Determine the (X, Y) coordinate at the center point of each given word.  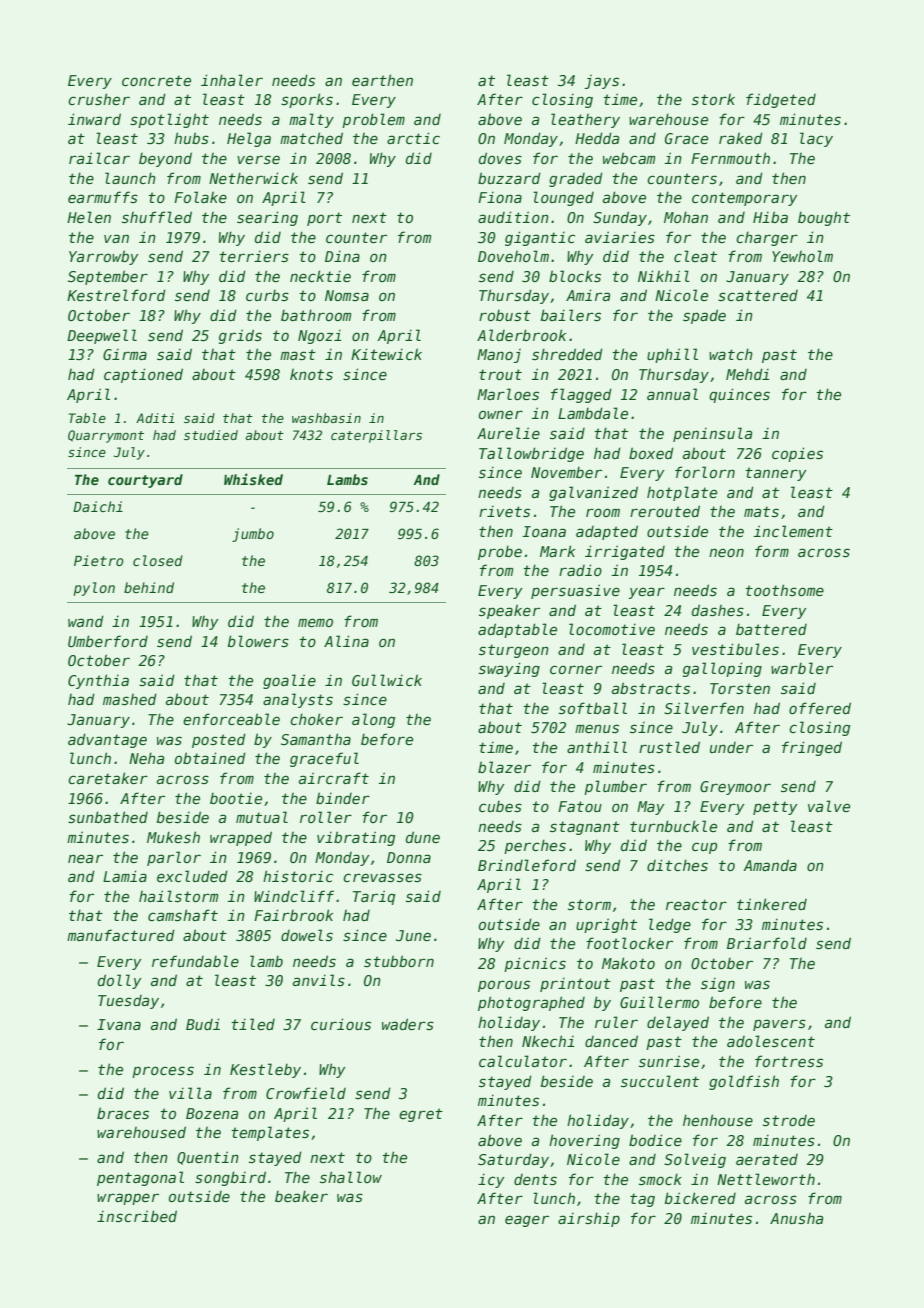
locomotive (612, 629)
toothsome (784, 590)
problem (373, 120)
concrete (156, 80)
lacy (816, 139)
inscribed (137, 1216)
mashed (130, 699)
